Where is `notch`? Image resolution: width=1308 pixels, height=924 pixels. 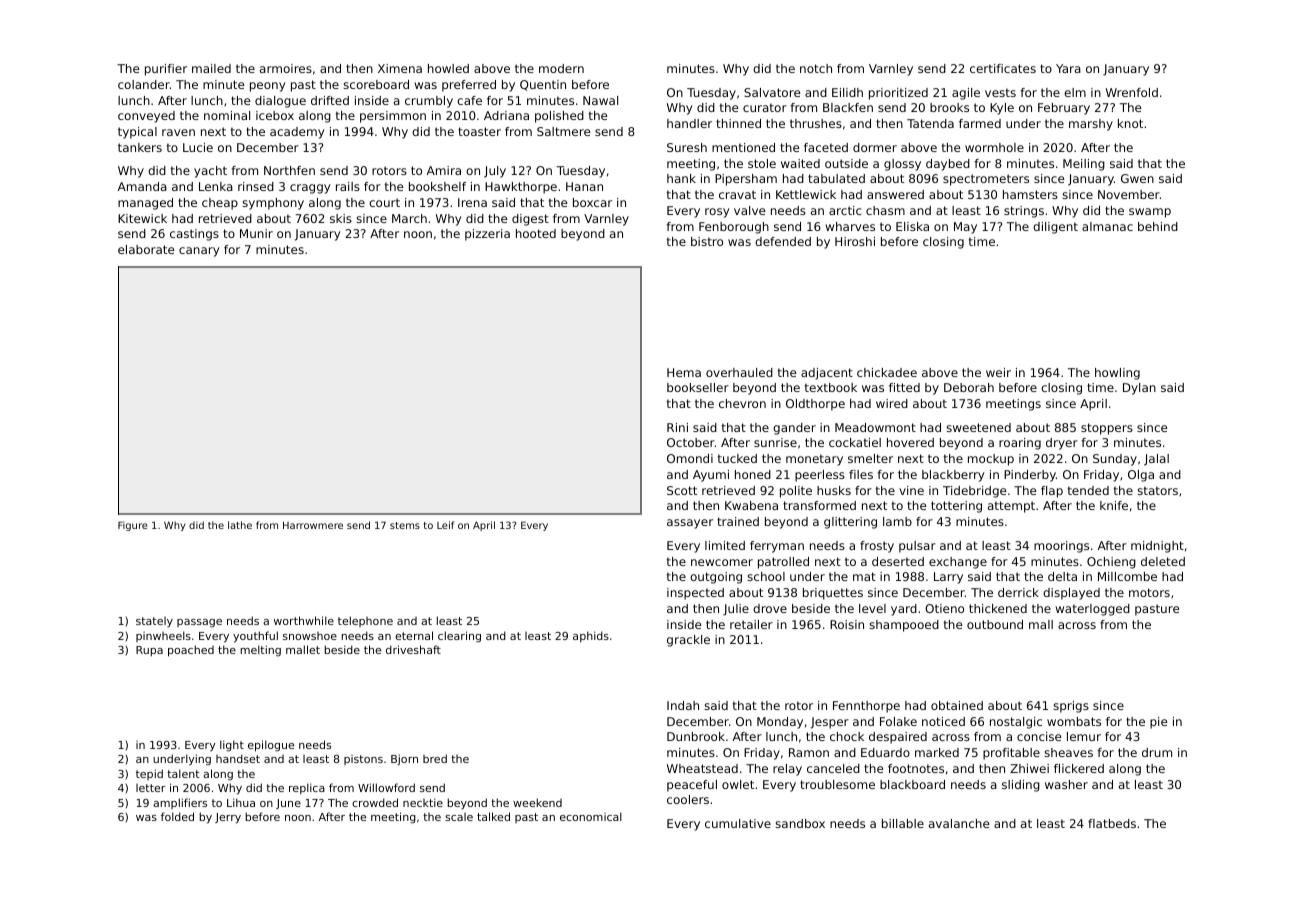 notch is located at coordinates (816, 68).
